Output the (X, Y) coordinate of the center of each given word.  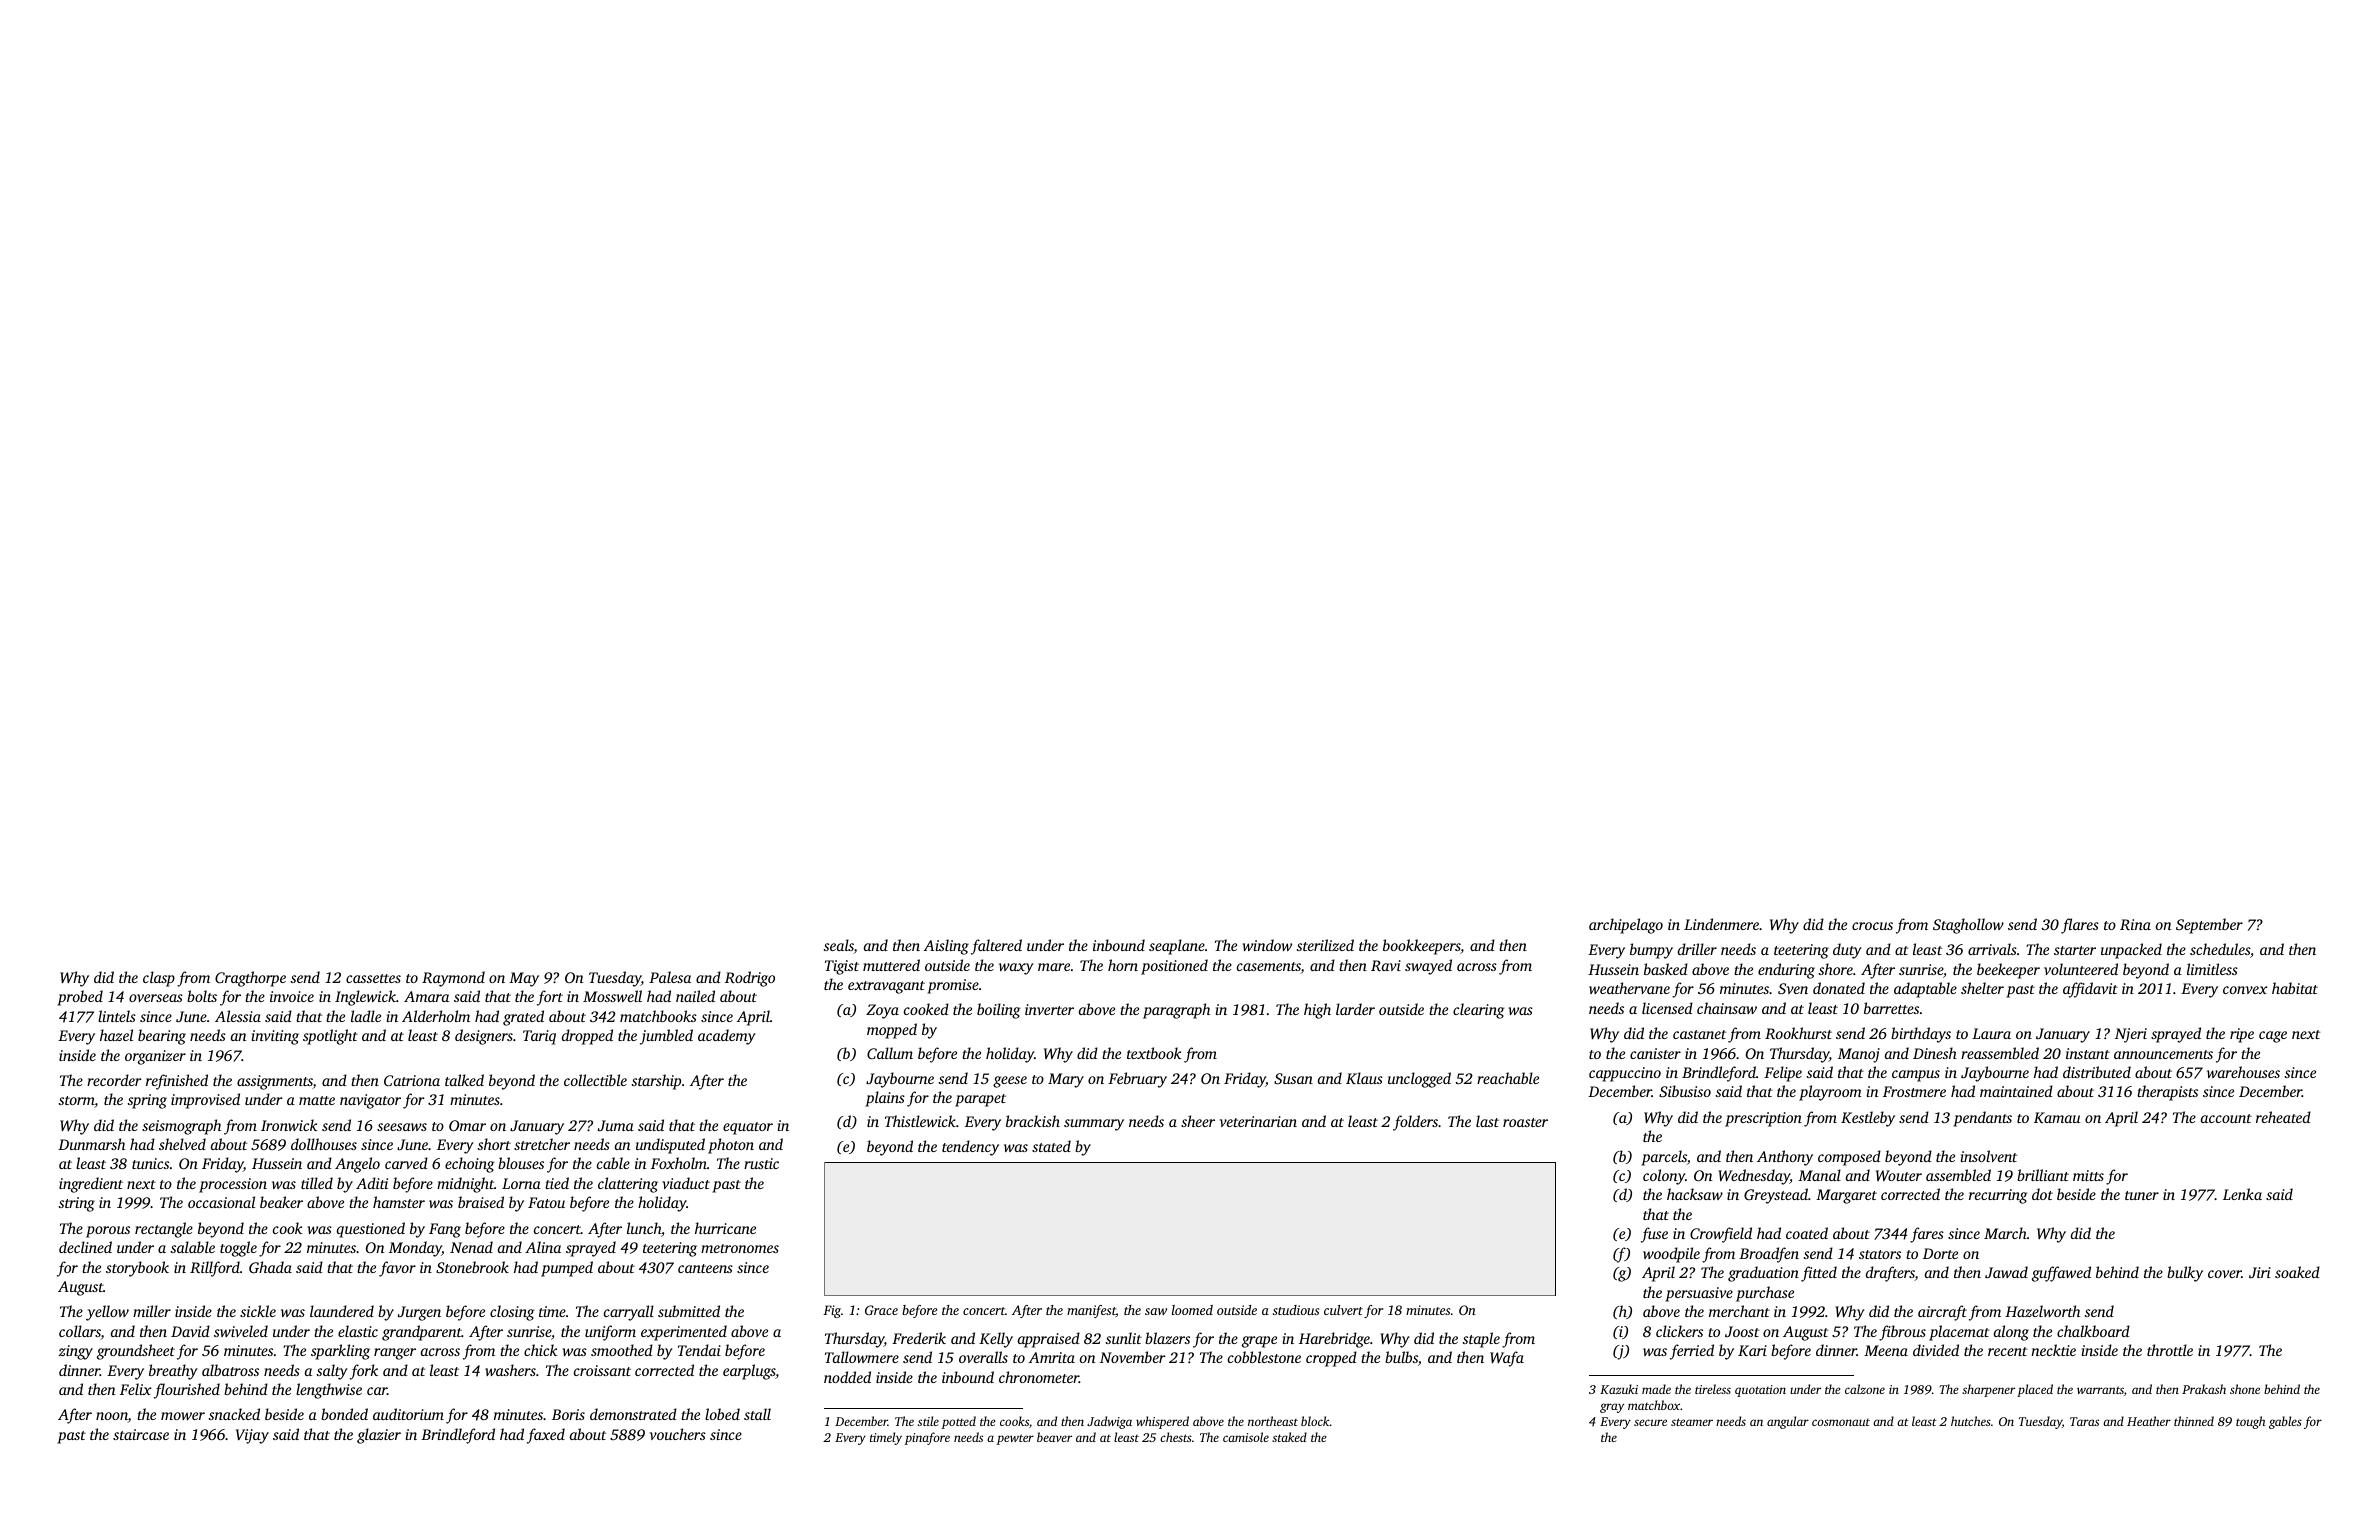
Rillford (215, 1269)
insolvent (1989, 1156)
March (2005, 1233)
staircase (141, 1434)
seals (839, 946)
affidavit (2090, 990)
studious (1296, 1310)
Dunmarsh (91, 1144)
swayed (1428, 967)
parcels (1664, 1158)
